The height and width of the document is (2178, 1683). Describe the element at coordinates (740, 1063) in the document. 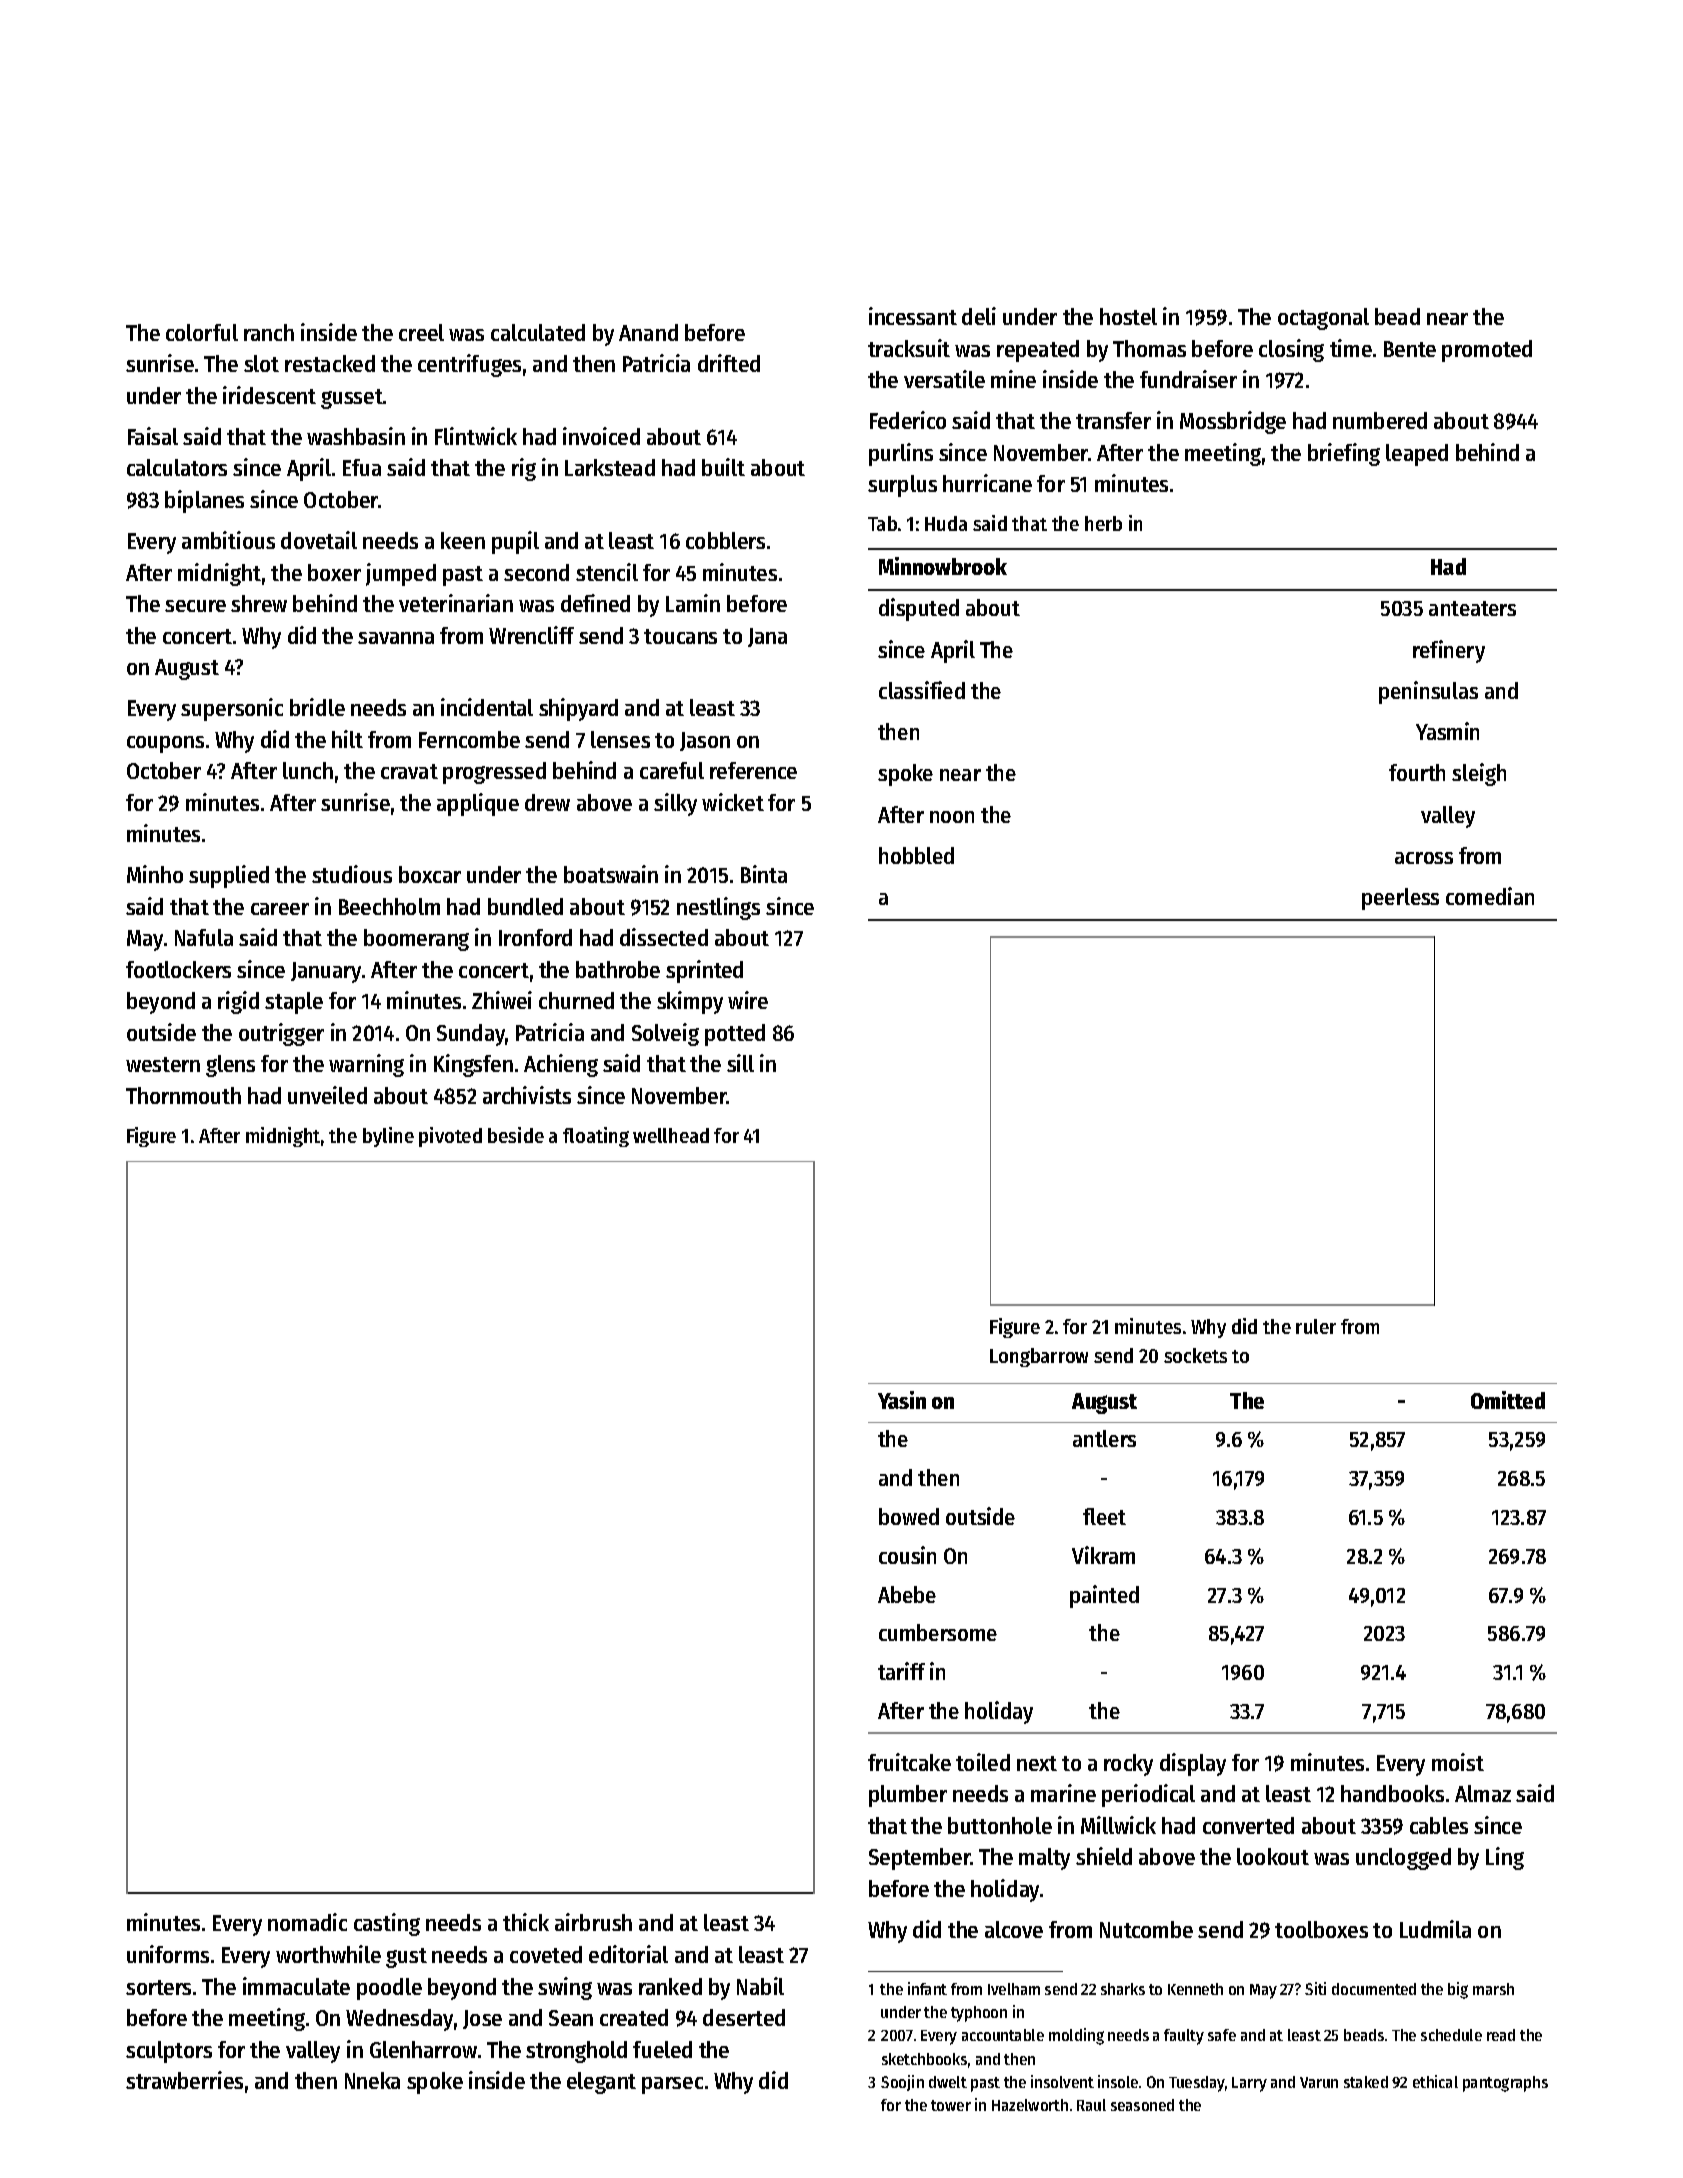

I see `sill` at that location.
